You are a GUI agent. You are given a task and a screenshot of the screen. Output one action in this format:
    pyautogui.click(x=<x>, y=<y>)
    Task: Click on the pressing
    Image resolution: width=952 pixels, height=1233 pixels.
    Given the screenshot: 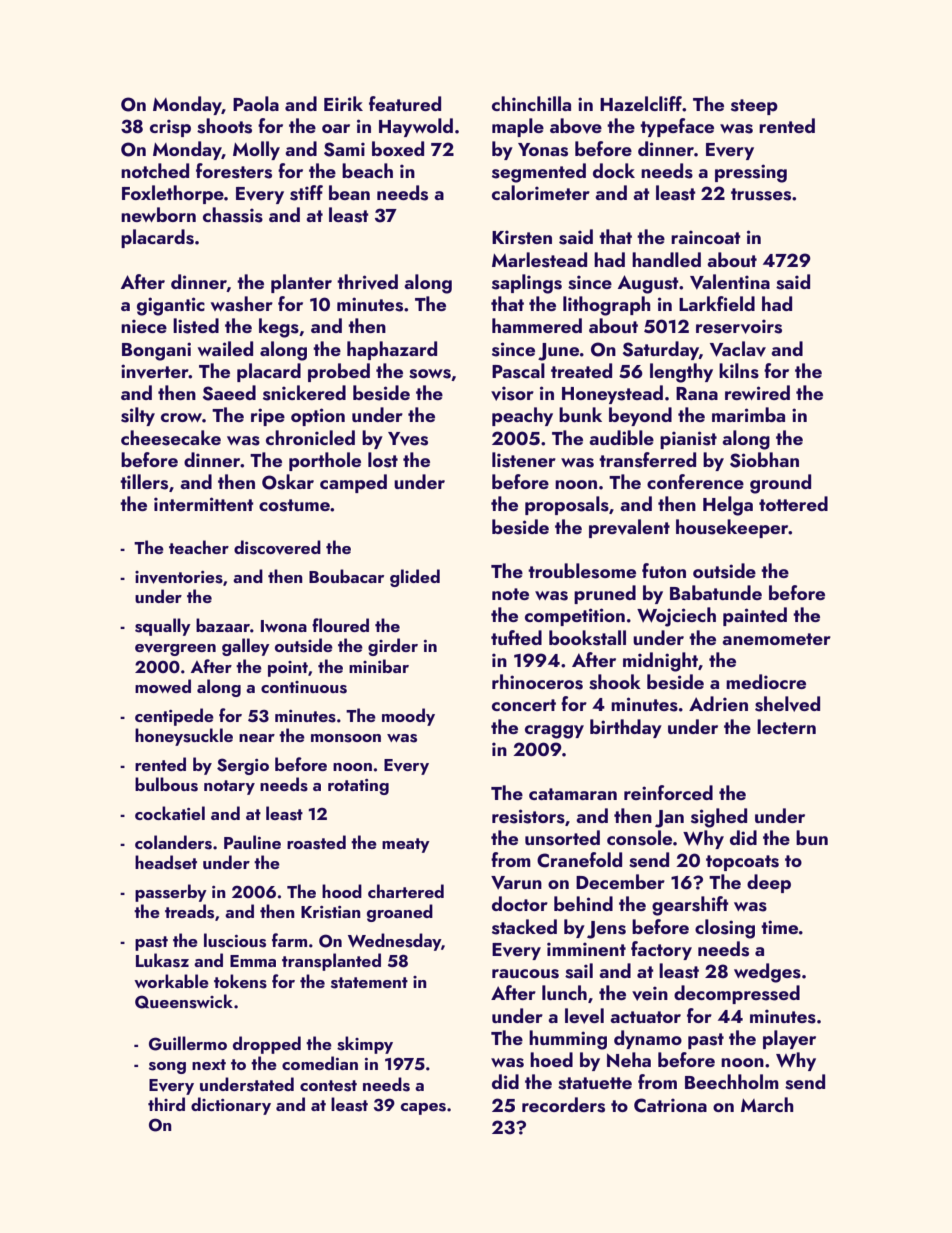 What is the action you would take?
    pyautogui.click(x=751, y=173)
